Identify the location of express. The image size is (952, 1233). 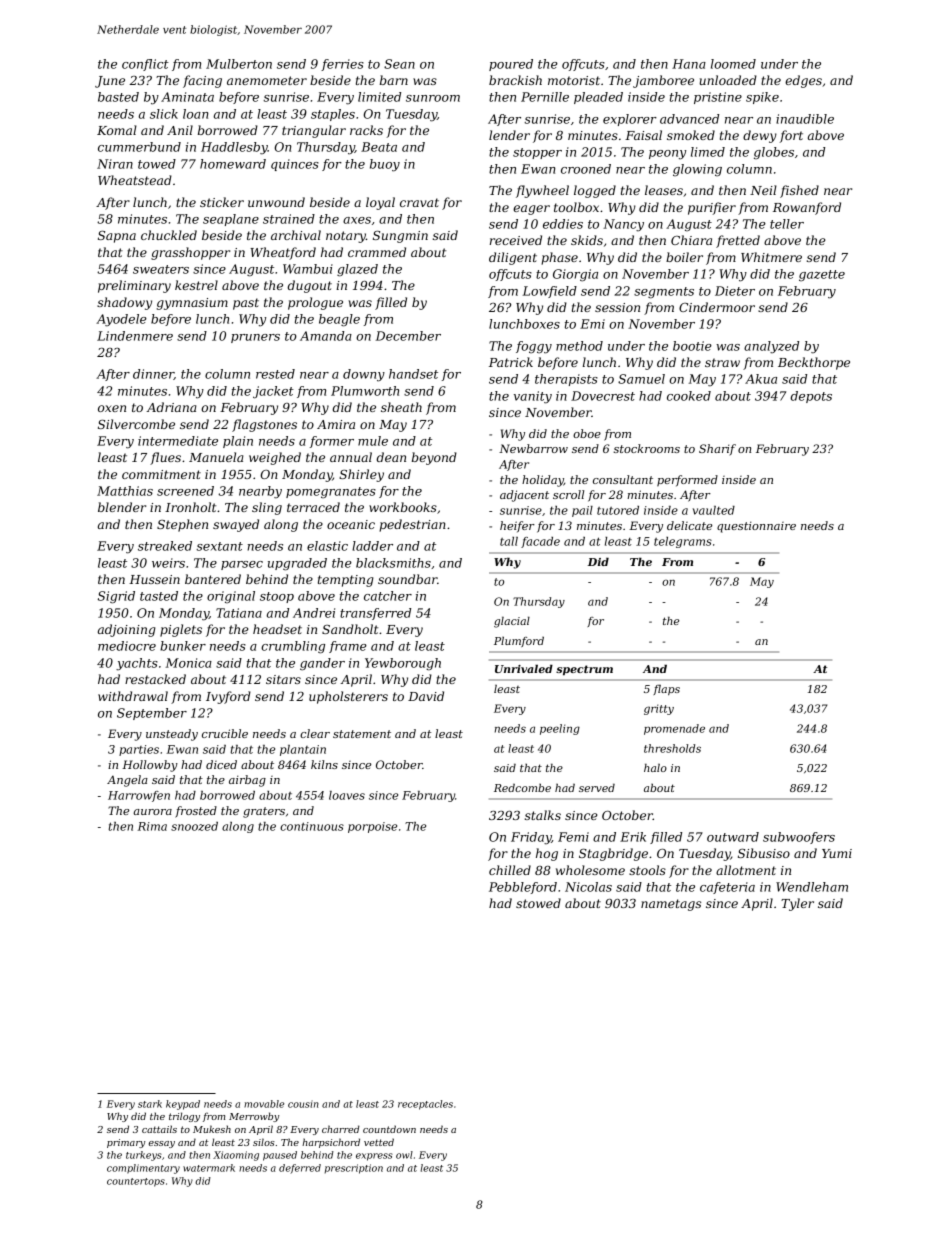
(374, 1157).
